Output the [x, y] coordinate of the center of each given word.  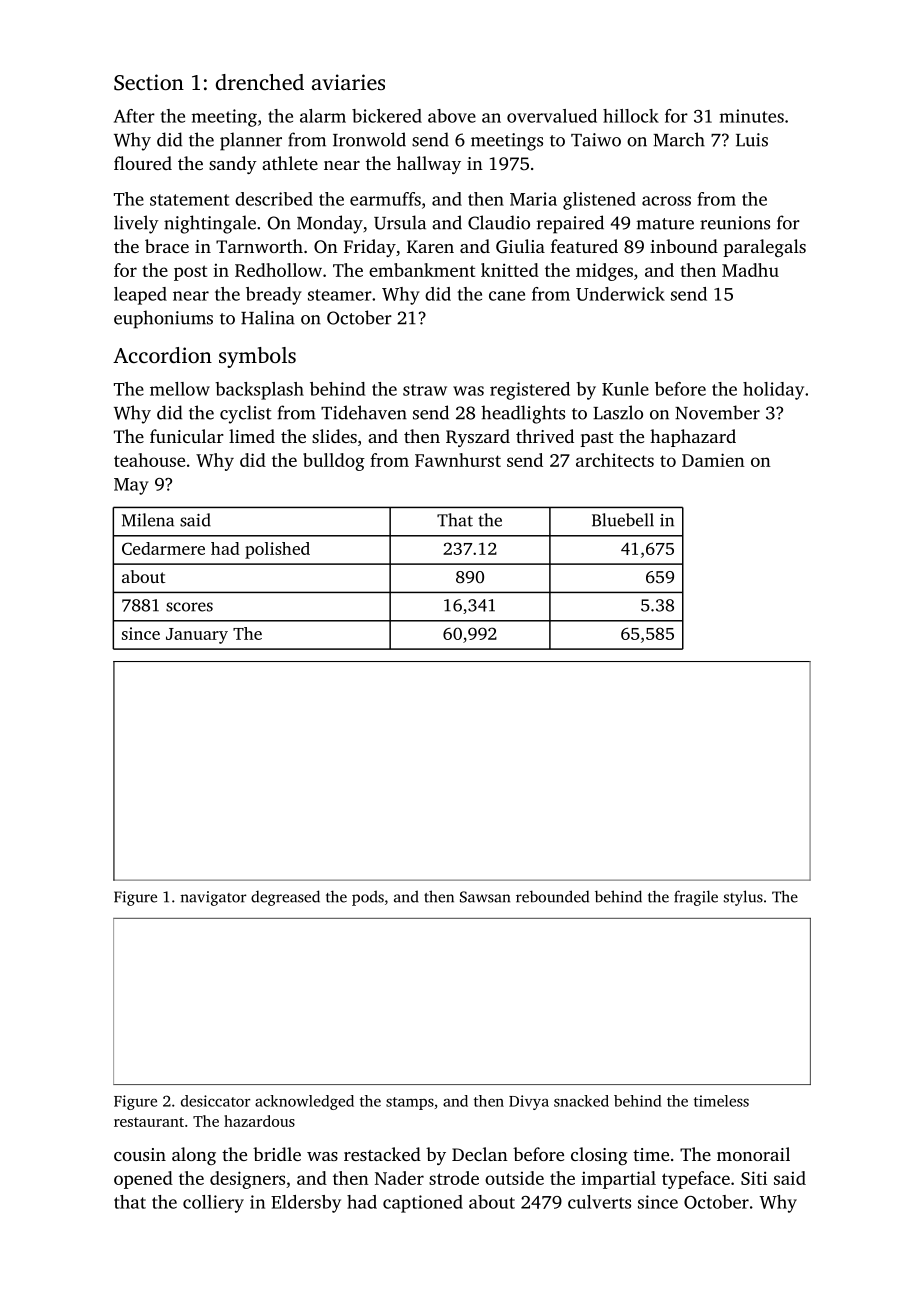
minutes [752, 116]
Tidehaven [364, 412]
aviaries [348, 82]
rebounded [552, 896]
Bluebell [623, 520]
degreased [285, 898]
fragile [696, 898]
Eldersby [306, 1204]
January [197, 636]
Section [149, 82]
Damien [713, 460]
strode [454, 1178]
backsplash [259, 391]
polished [277, 550]
